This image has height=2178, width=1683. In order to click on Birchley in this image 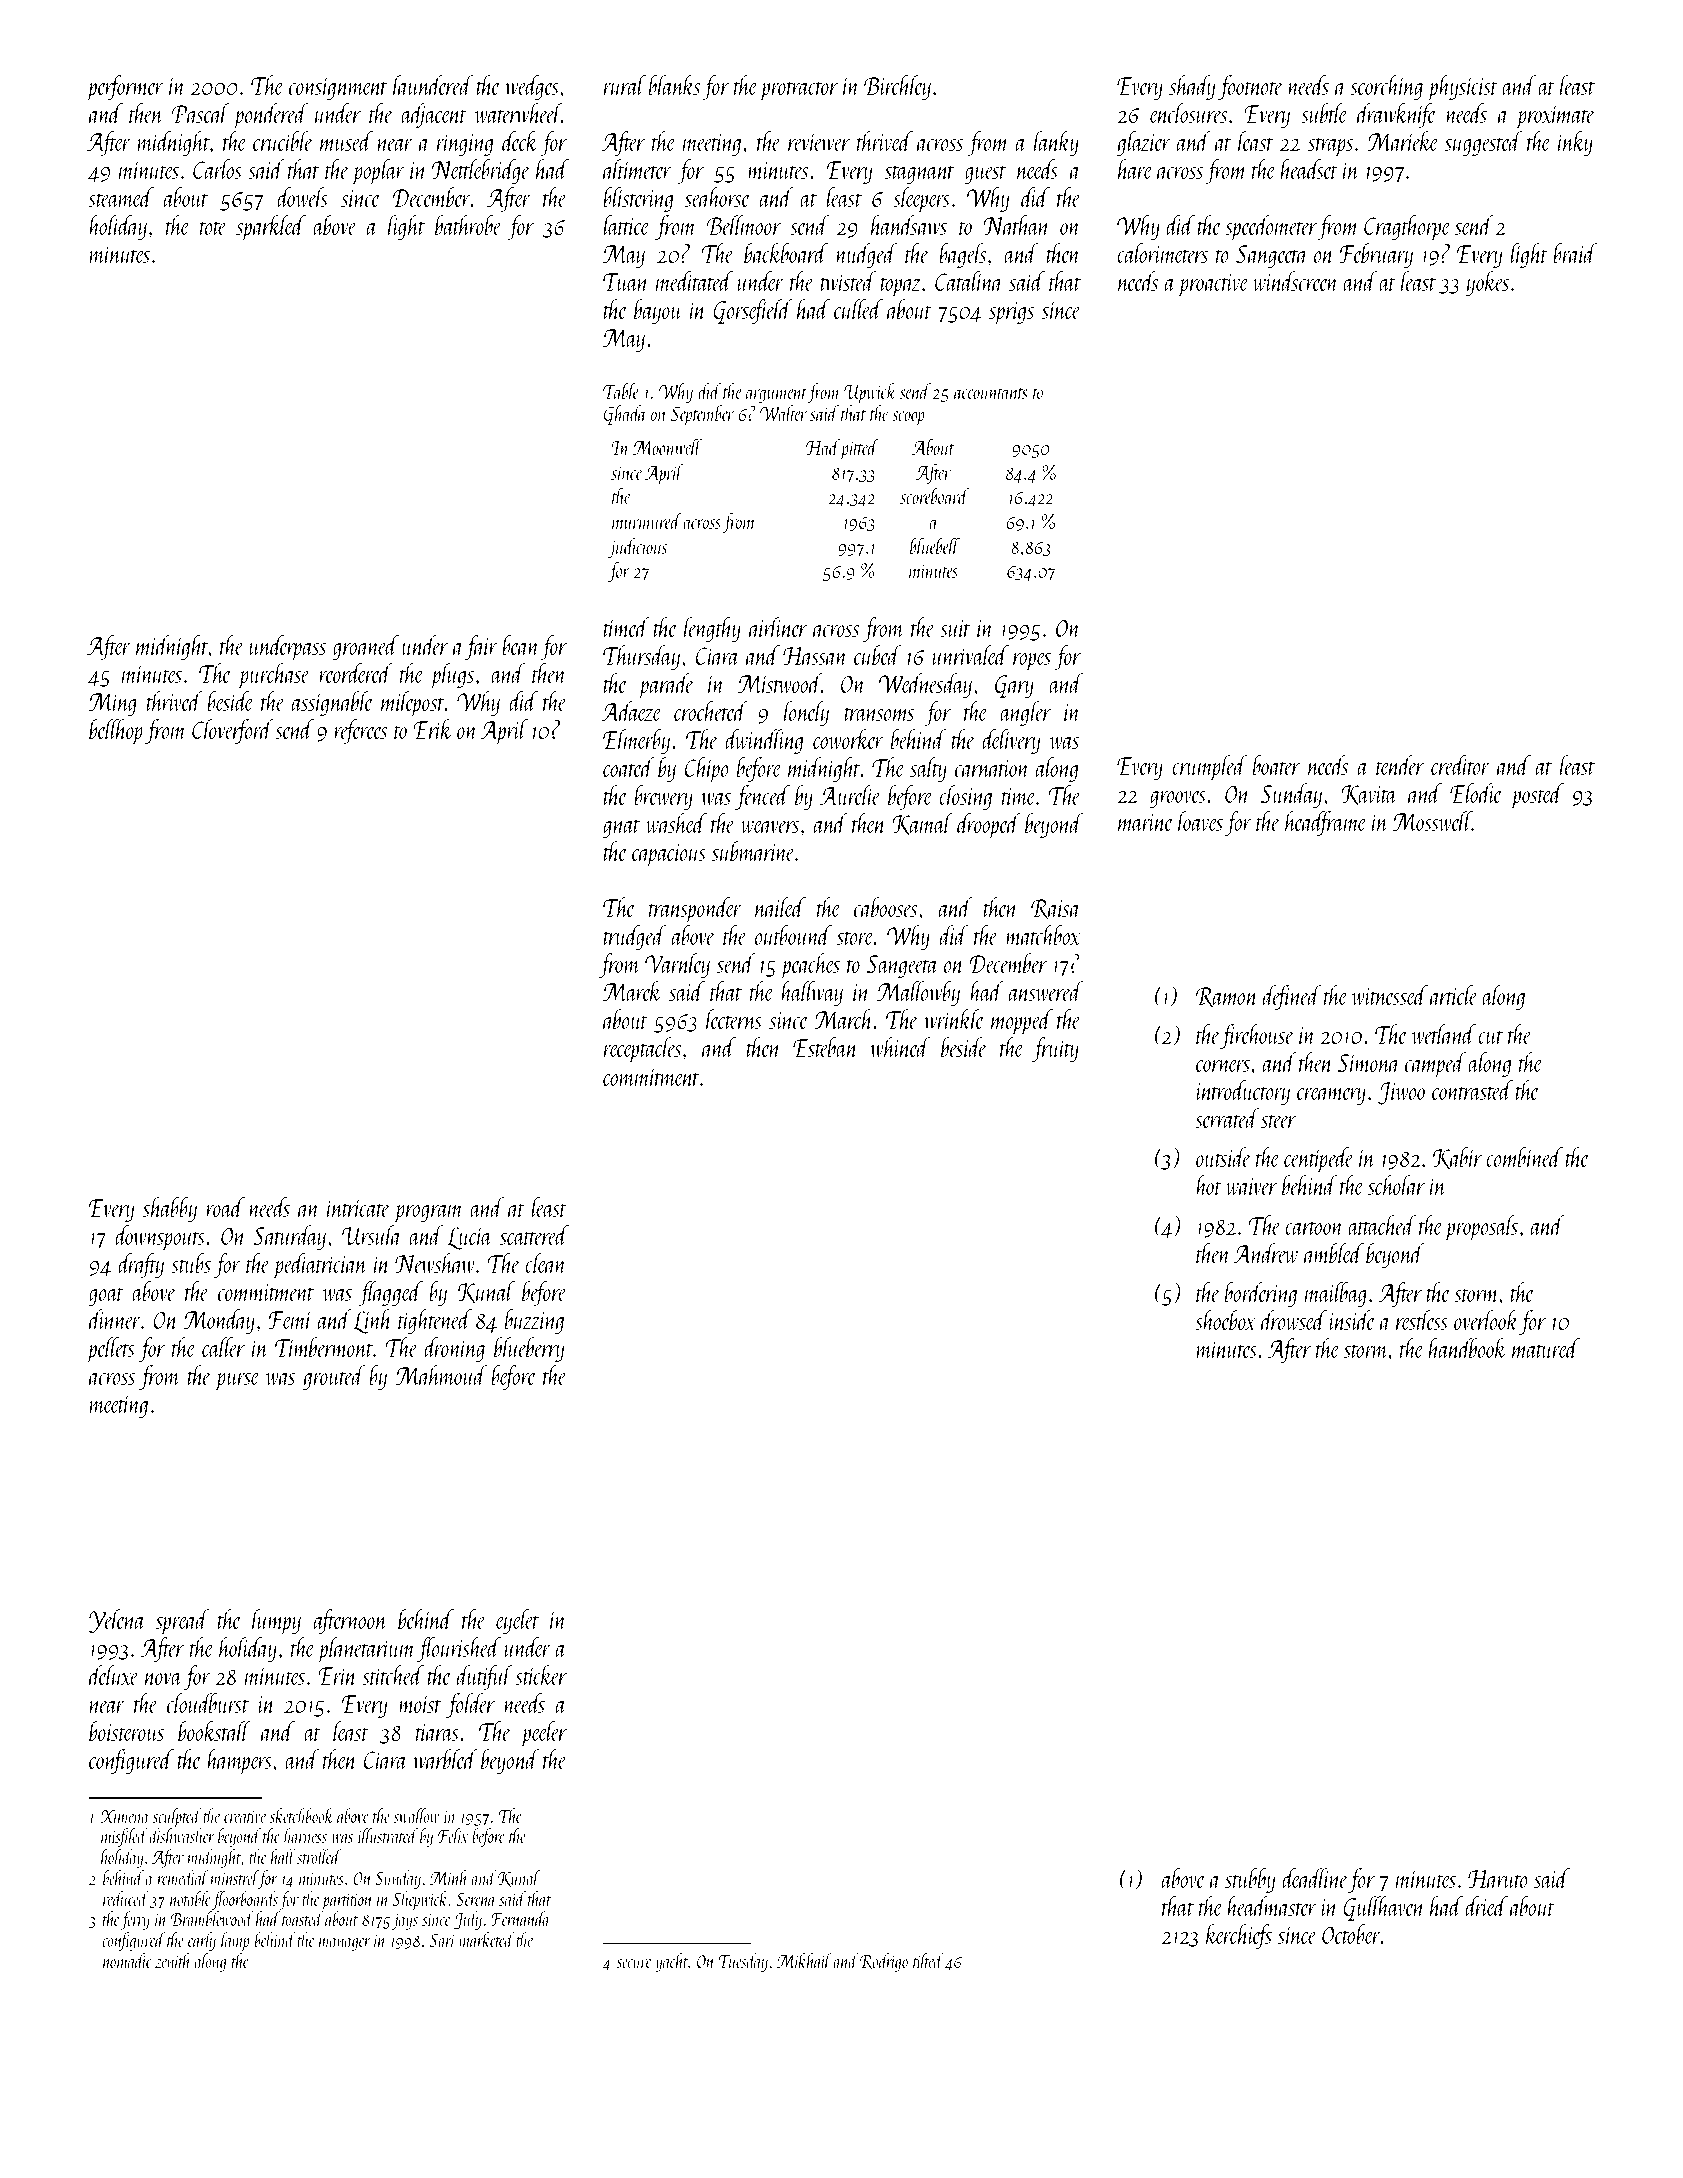, I will do `click(897, 87)`.
